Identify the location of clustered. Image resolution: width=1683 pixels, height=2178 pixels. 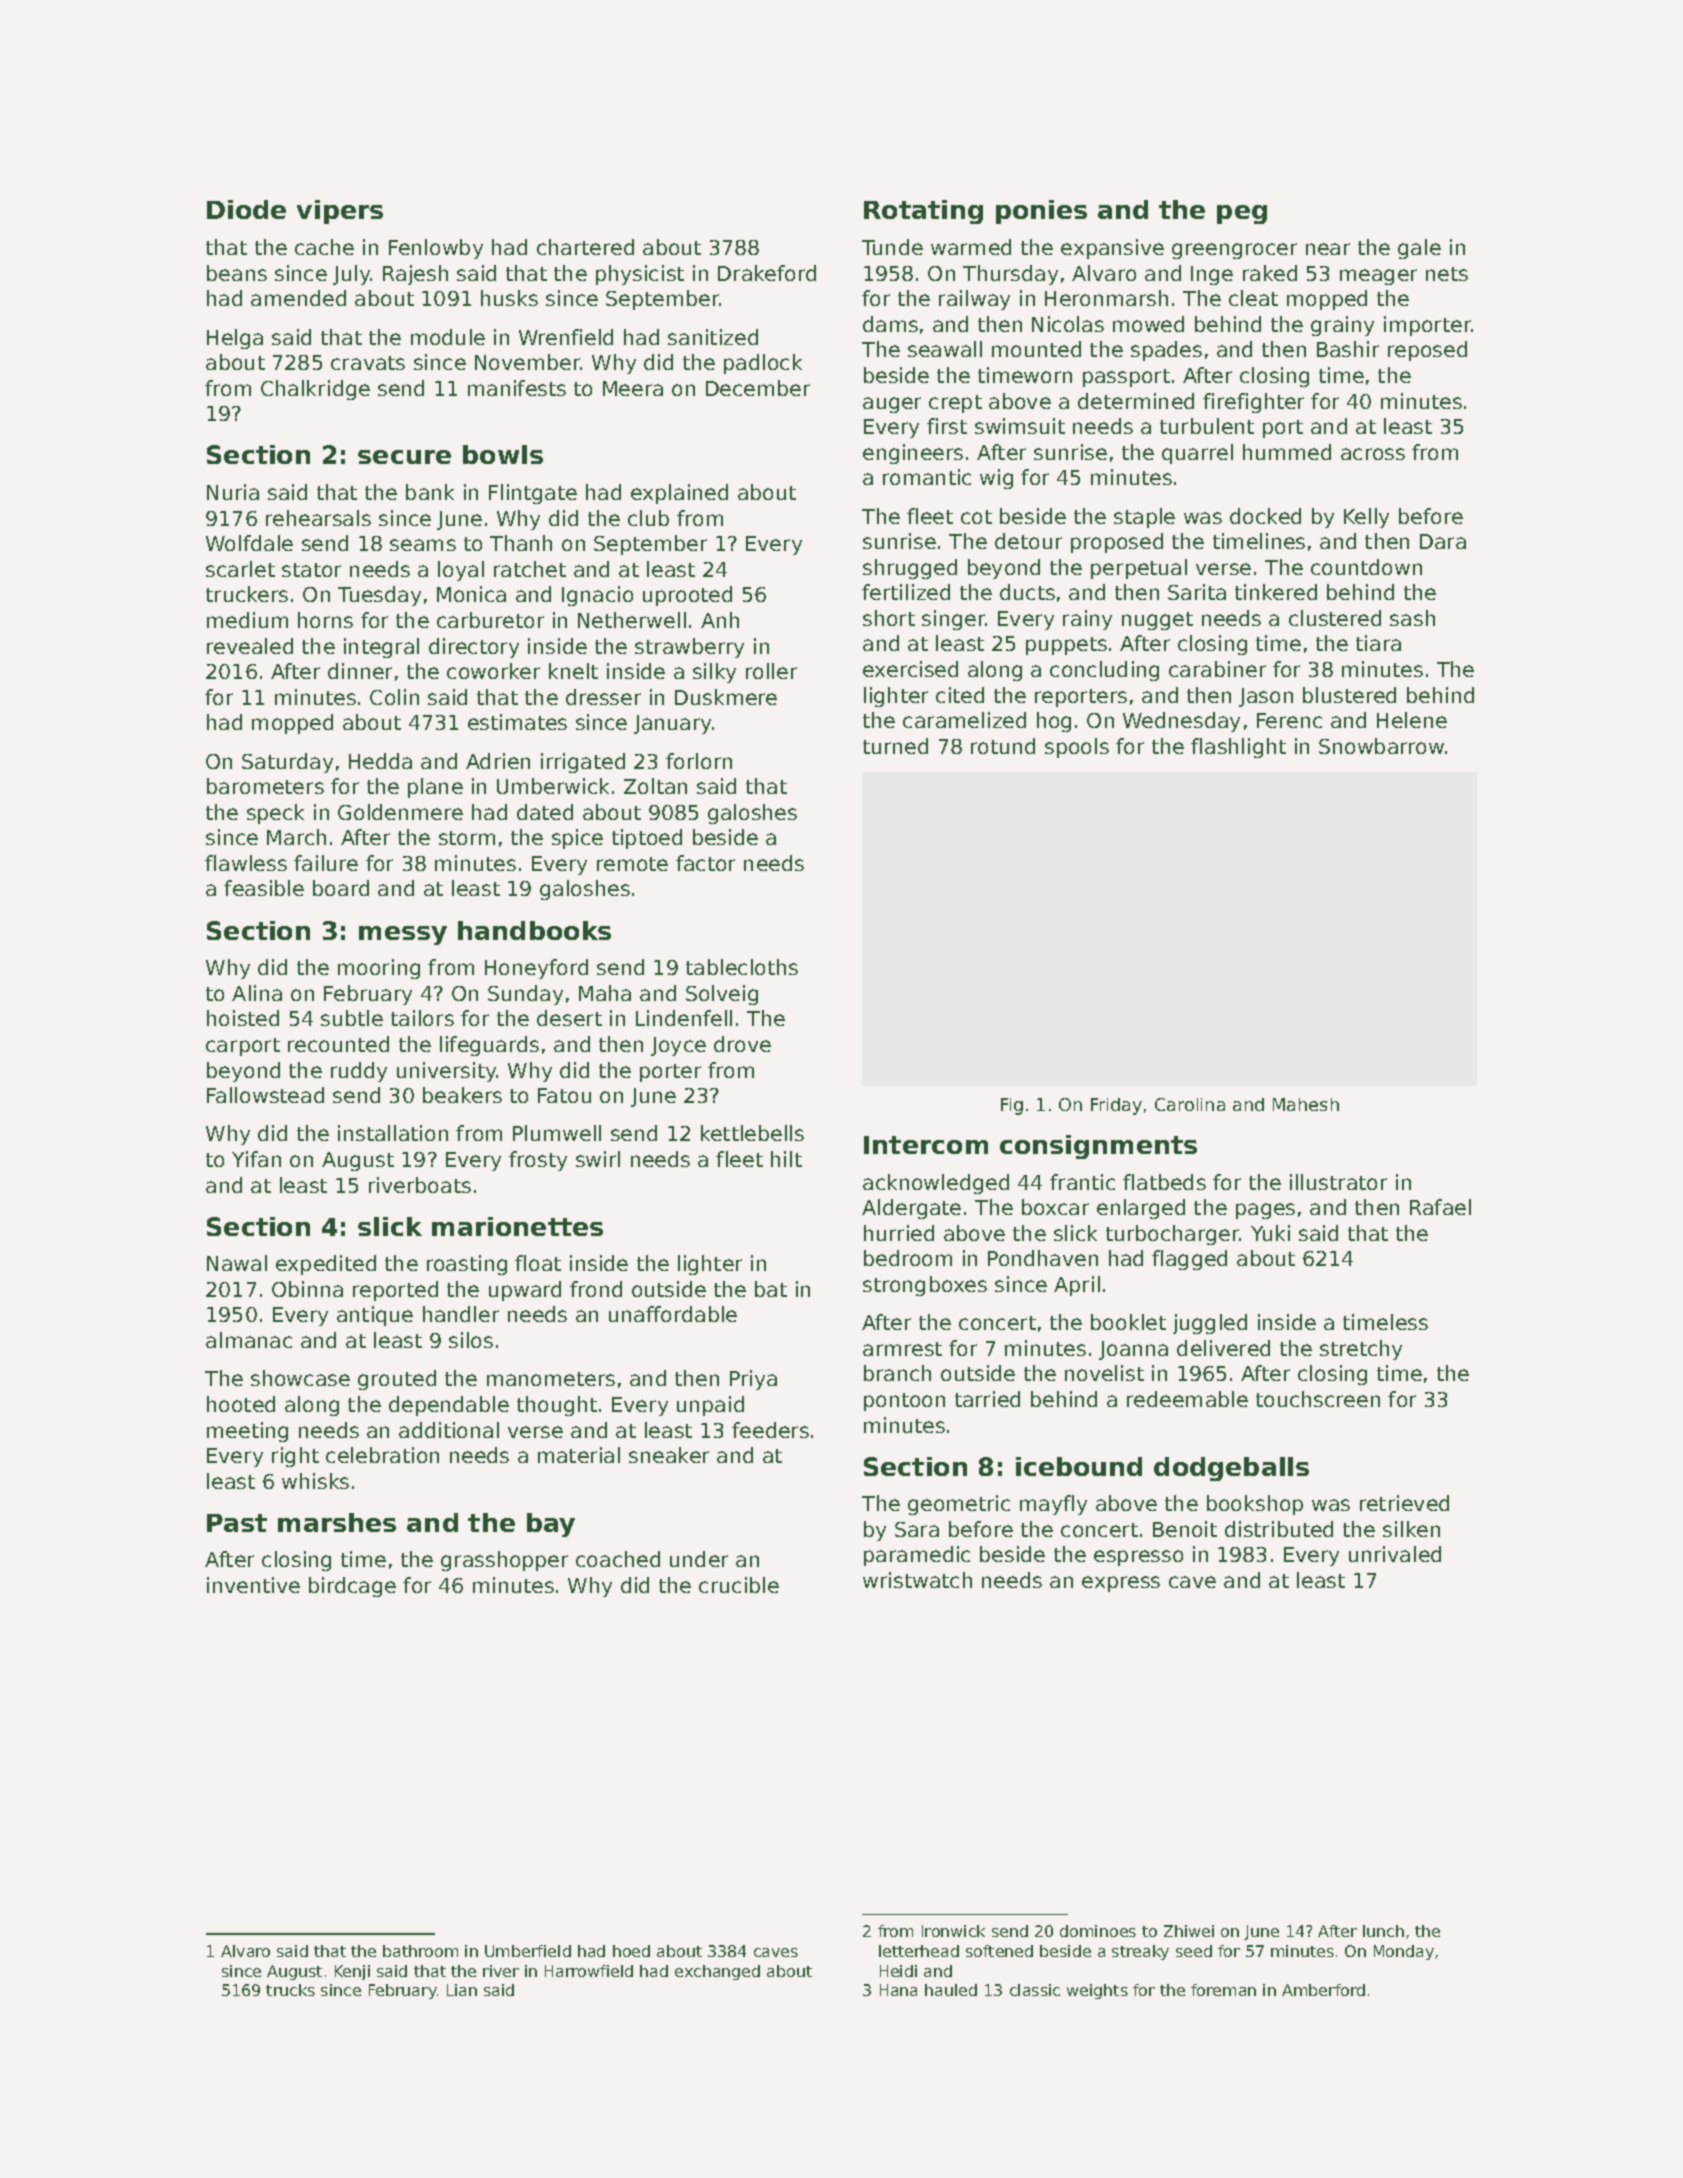
(1335, 618).
